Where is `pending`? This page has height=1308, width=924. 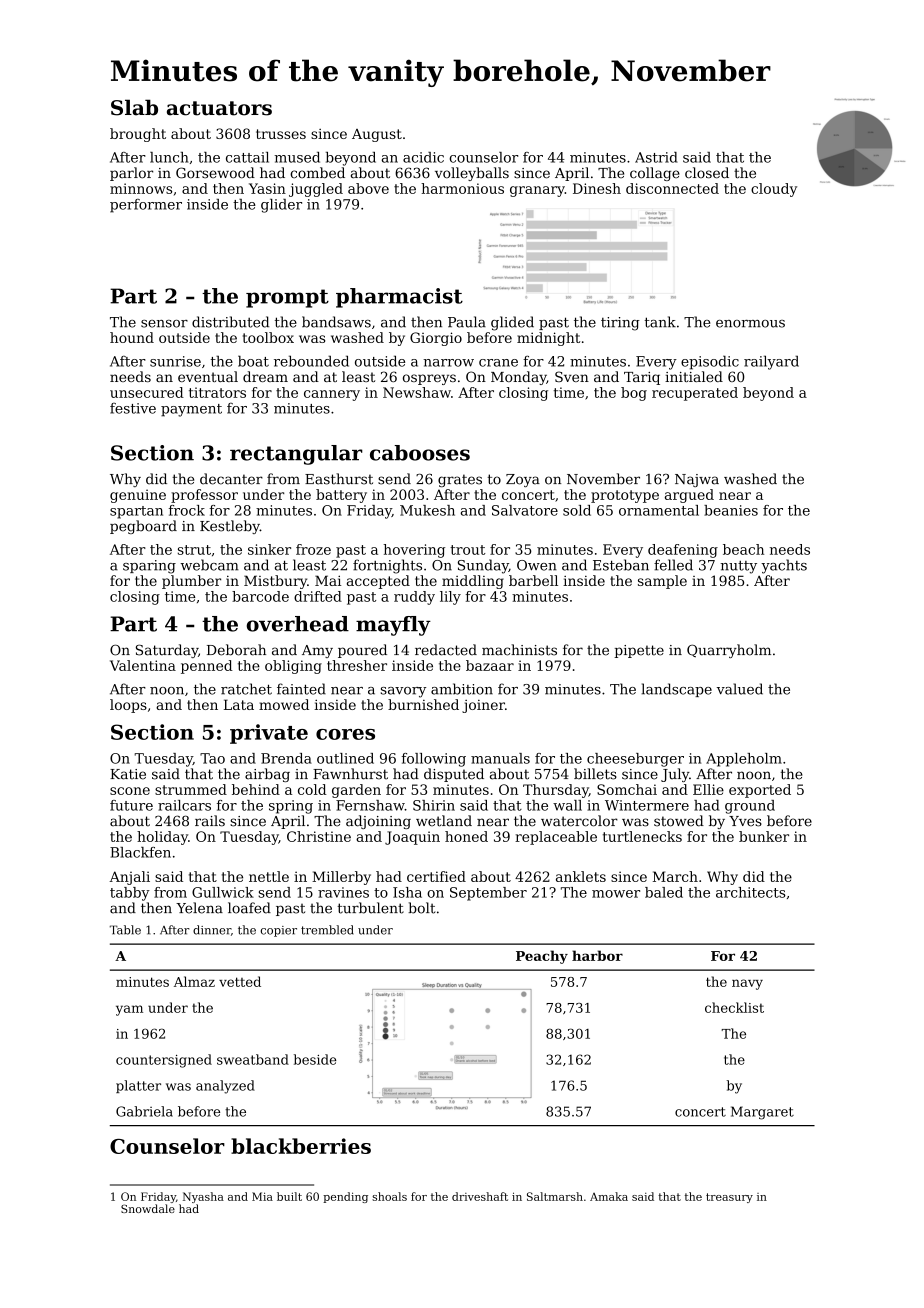 pending is located at coordinates (345, 1197).
